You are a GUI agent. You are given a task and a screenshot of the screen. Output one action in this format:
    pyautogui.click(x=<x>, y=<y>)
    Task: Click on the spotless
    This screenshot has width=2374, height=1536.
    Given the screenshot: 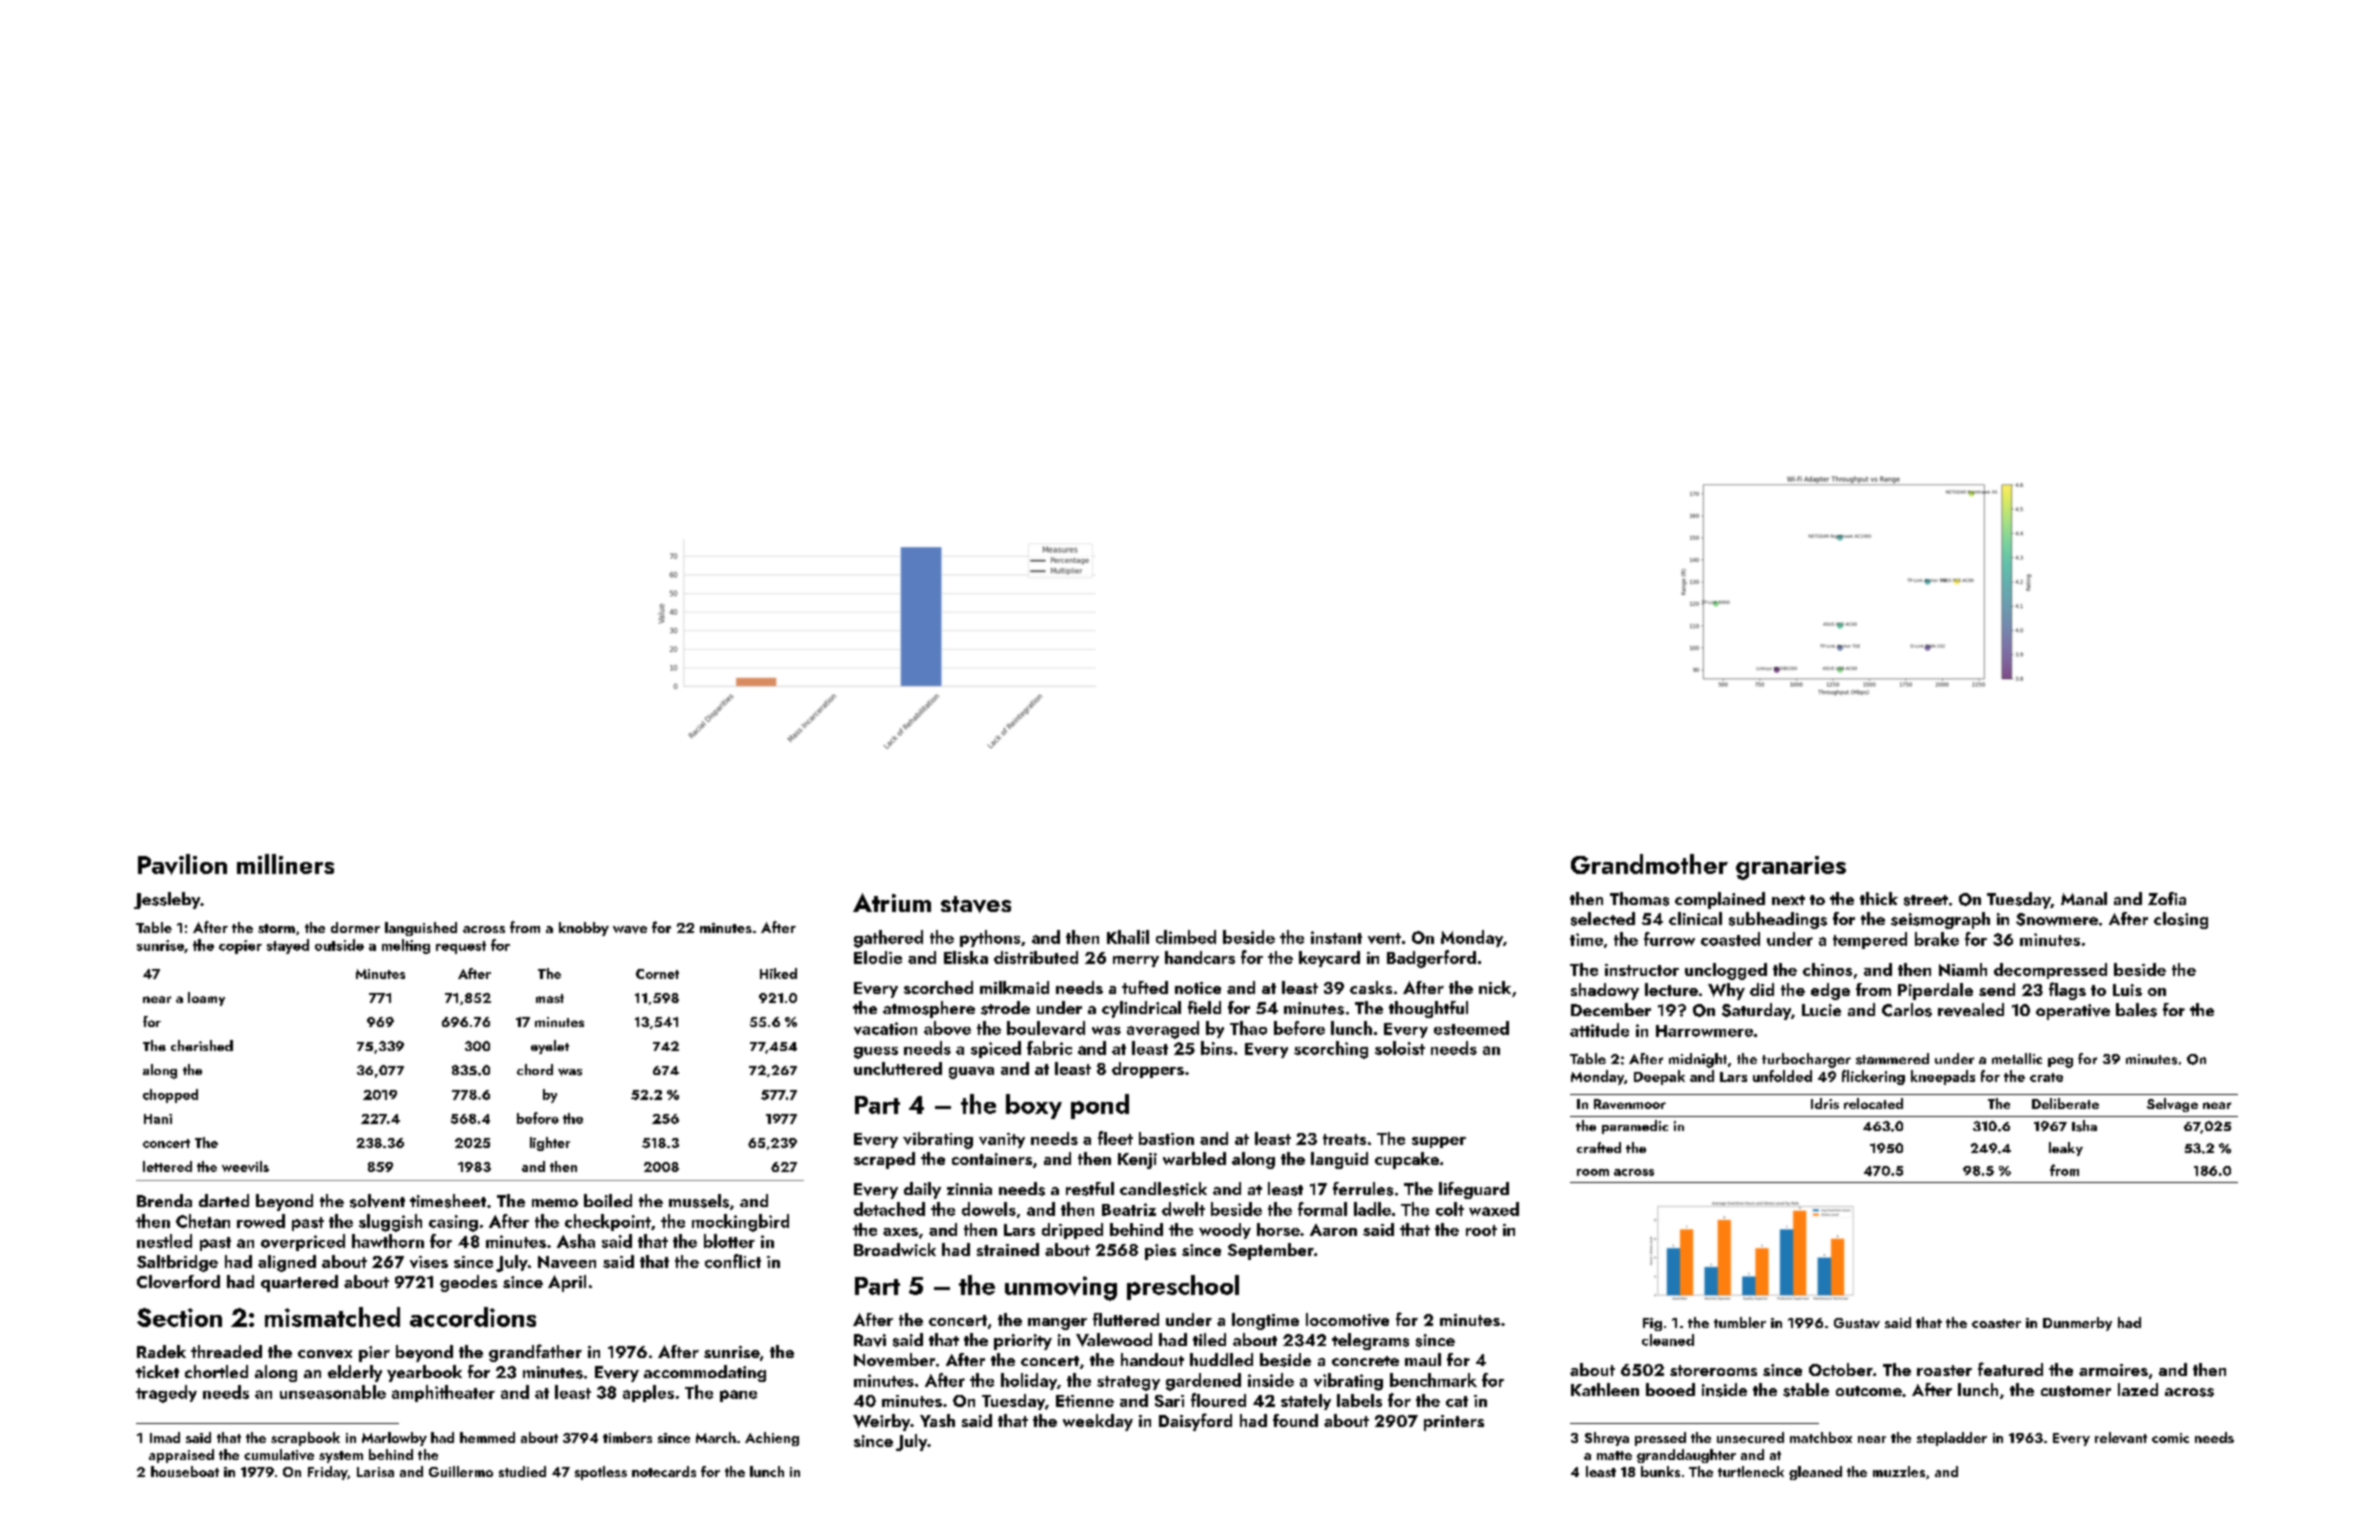 What is the action you would take?
    pyautogui.click(x=601, y=1473)
